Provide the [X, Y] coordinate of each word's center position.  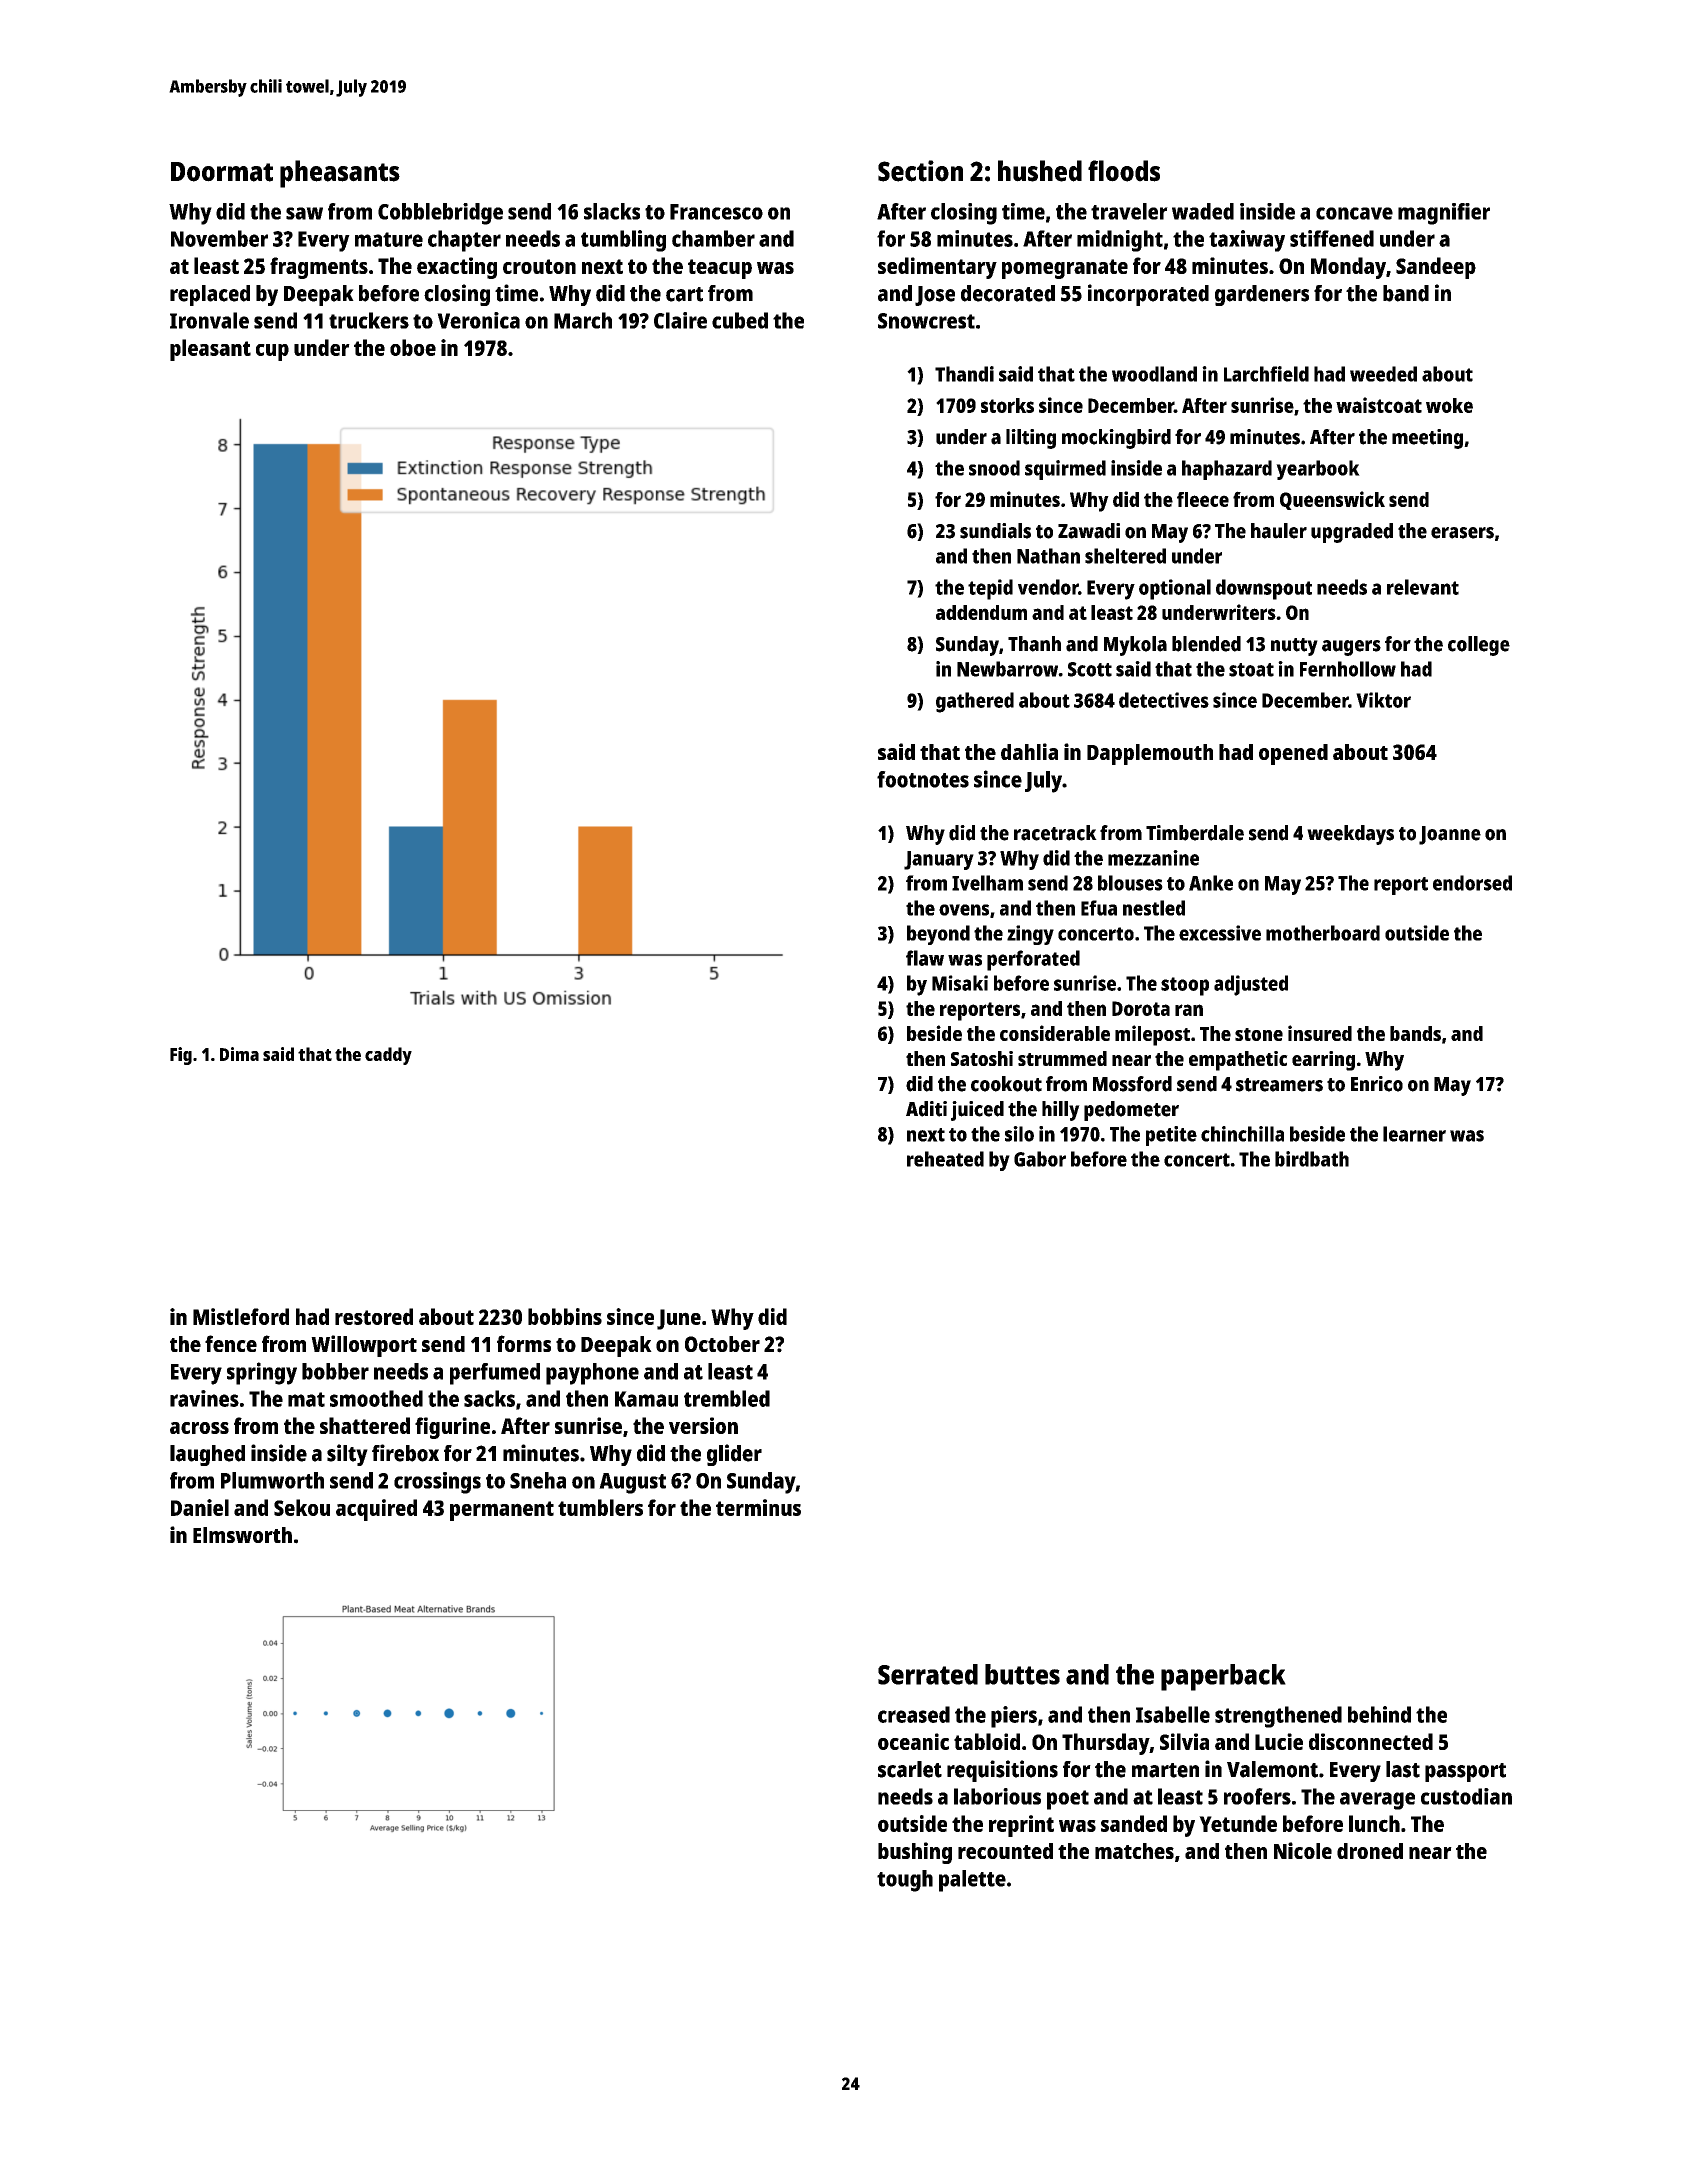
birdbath [1312, 1159]
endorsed [1472, 883]
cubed [740, 320]
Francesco [716, 212]
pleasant [210, 350]
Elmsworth [242, 1535]
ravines [204, 1398]
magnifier [1444, 214]
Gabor [1040, 1159]
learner [1414, 1134]
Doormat [222, 172]
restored [374, 1316]
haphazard [1227, 470]
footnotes [923, 779]
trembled [727, 1398]
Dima [239, 1054]
